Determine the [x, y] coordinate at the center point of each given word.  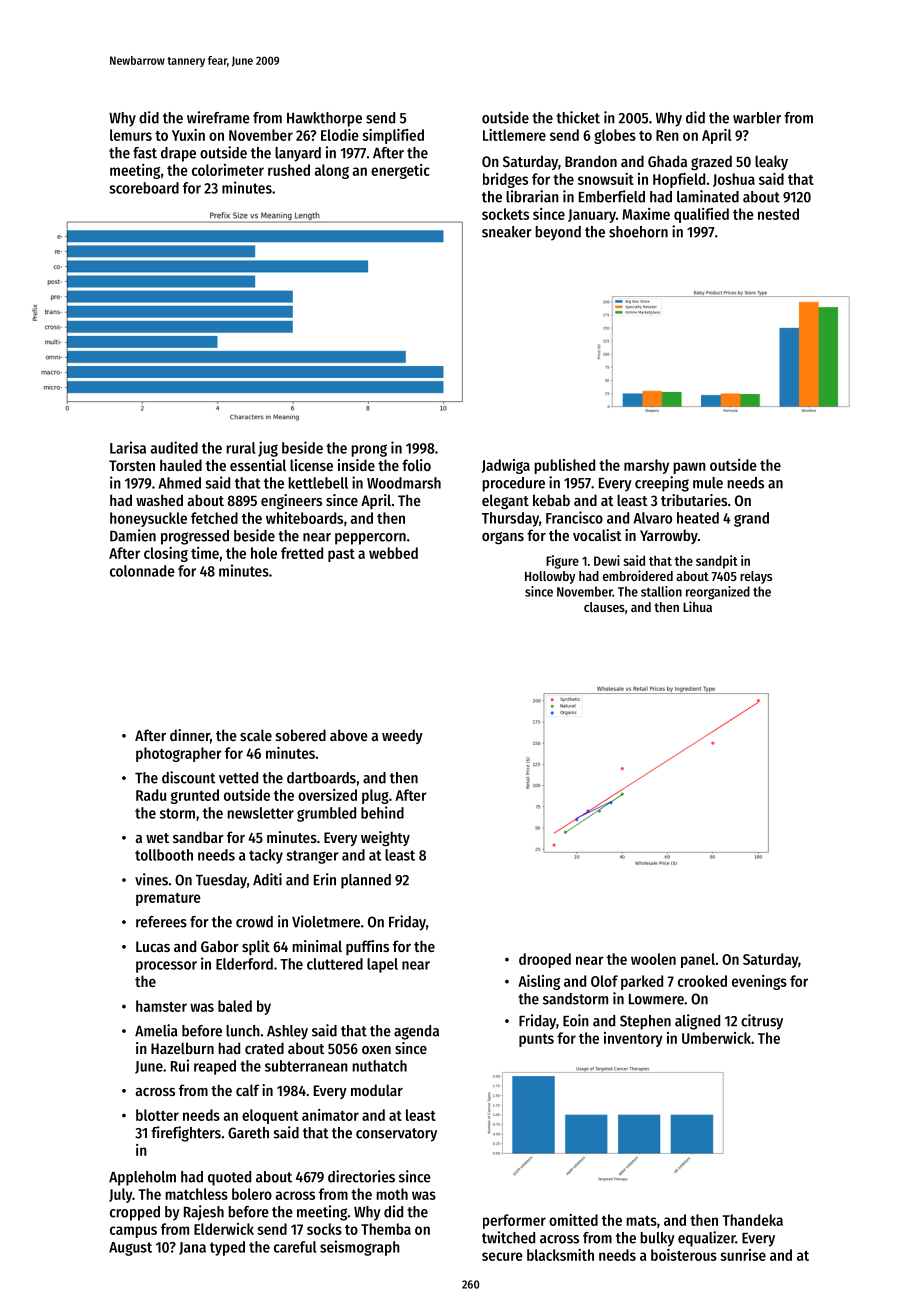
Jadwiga [506, 466]
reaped [215, 1067]
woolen [653, 959]
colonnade [142, 571]
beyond [558, 233]
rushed [289, 170]
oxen [376, 1050]
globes [615, 136]
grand [751, 519]
